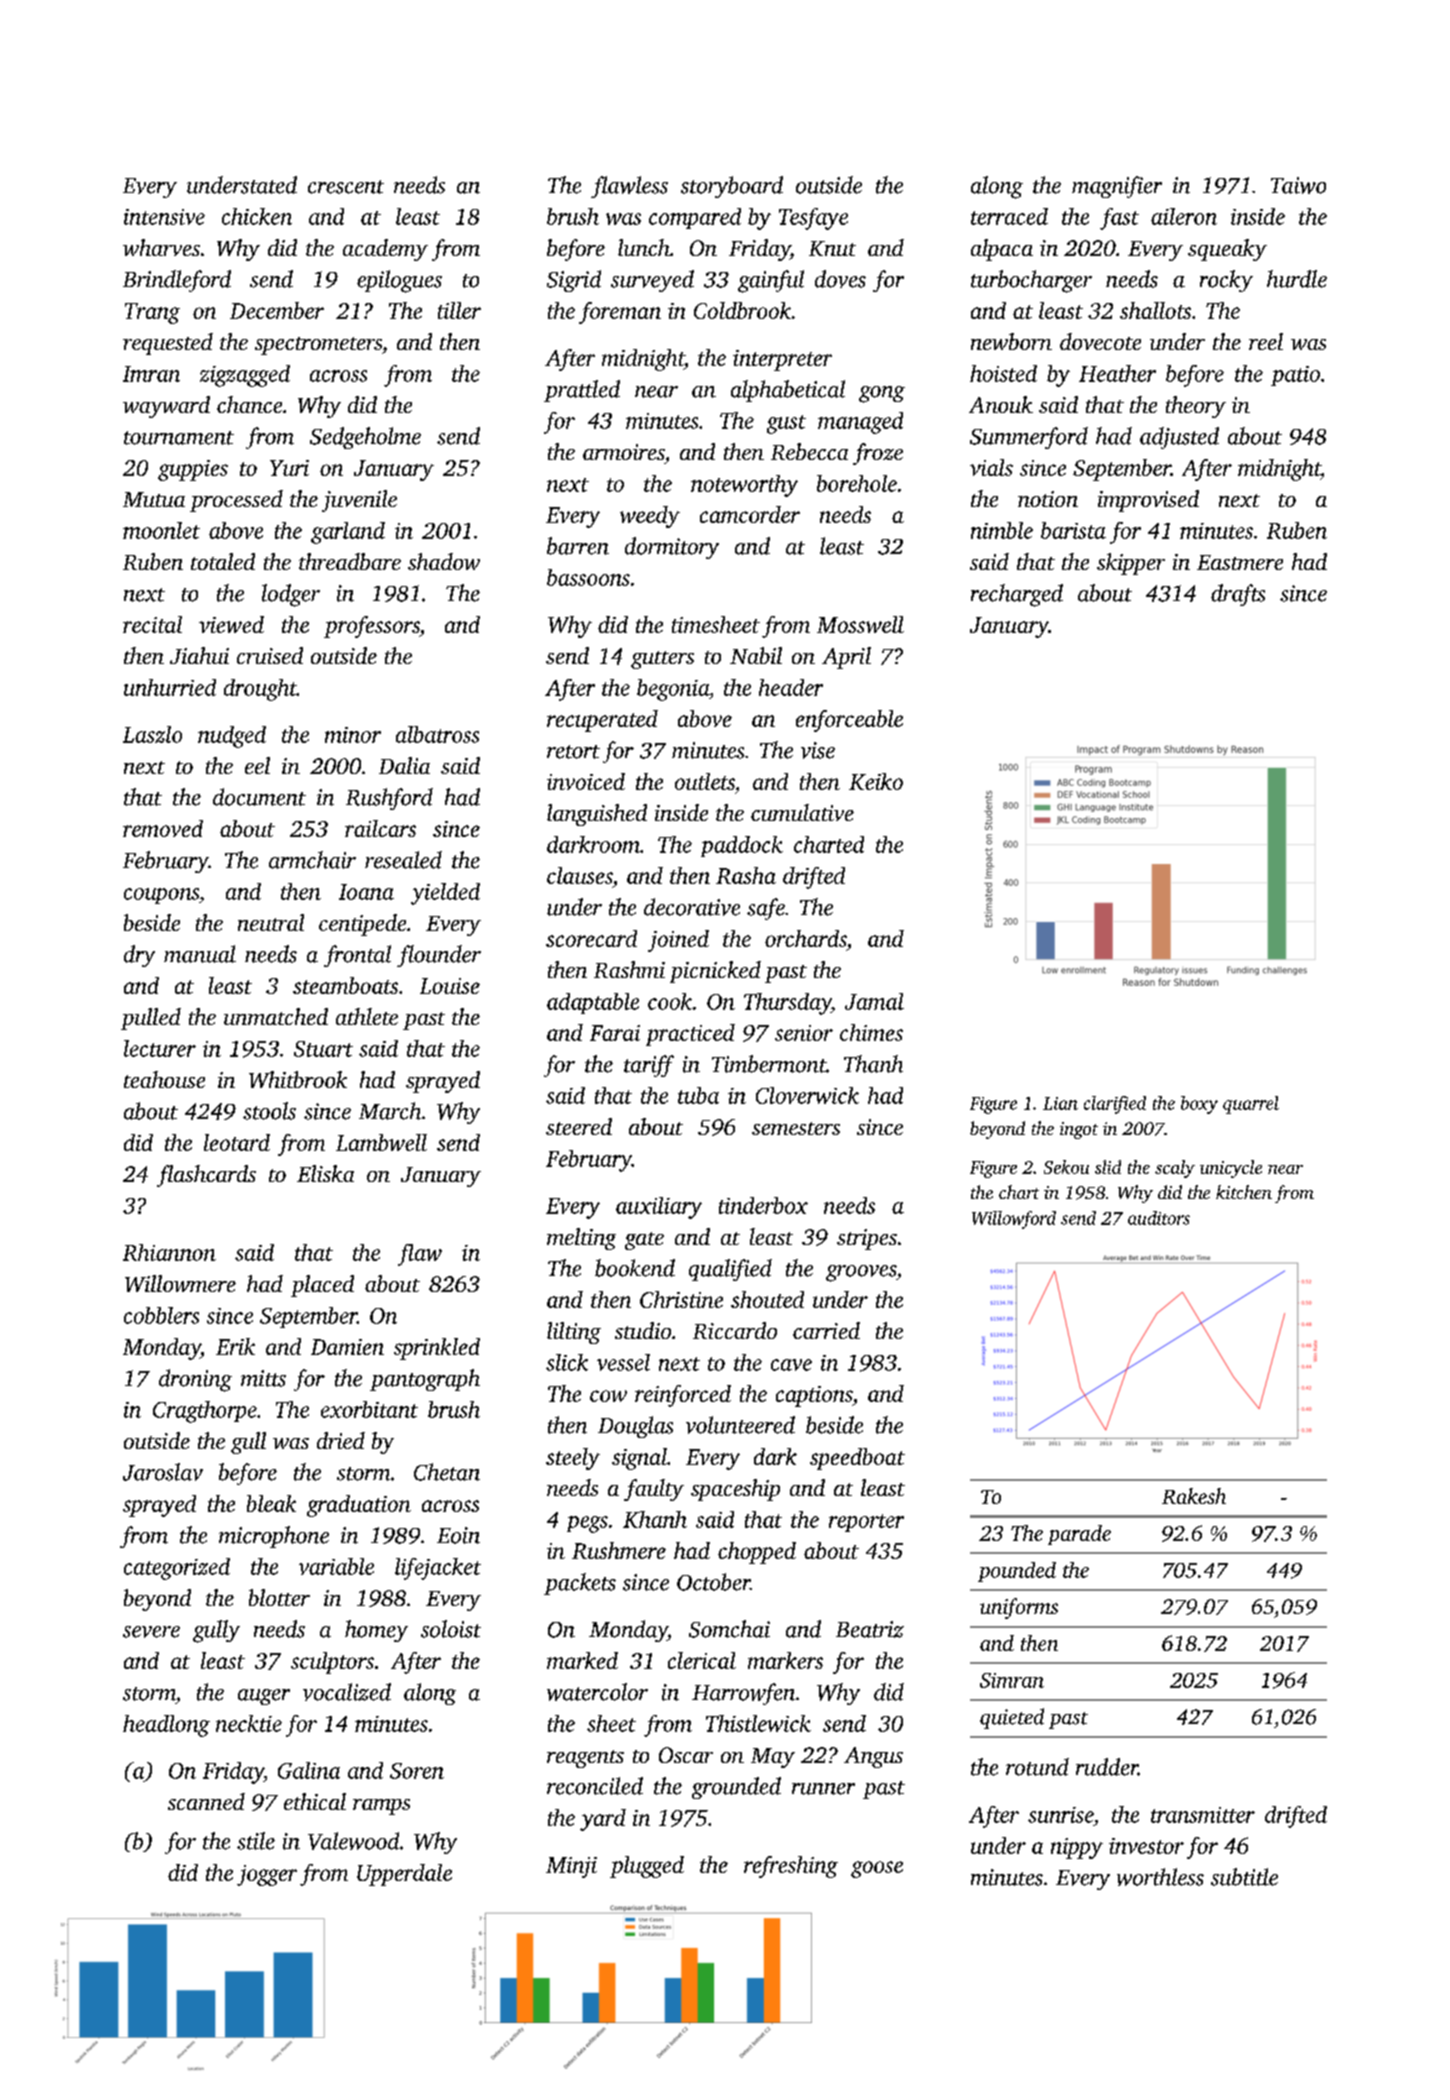  I want to click on kitchen, so click(1244, 1192).
